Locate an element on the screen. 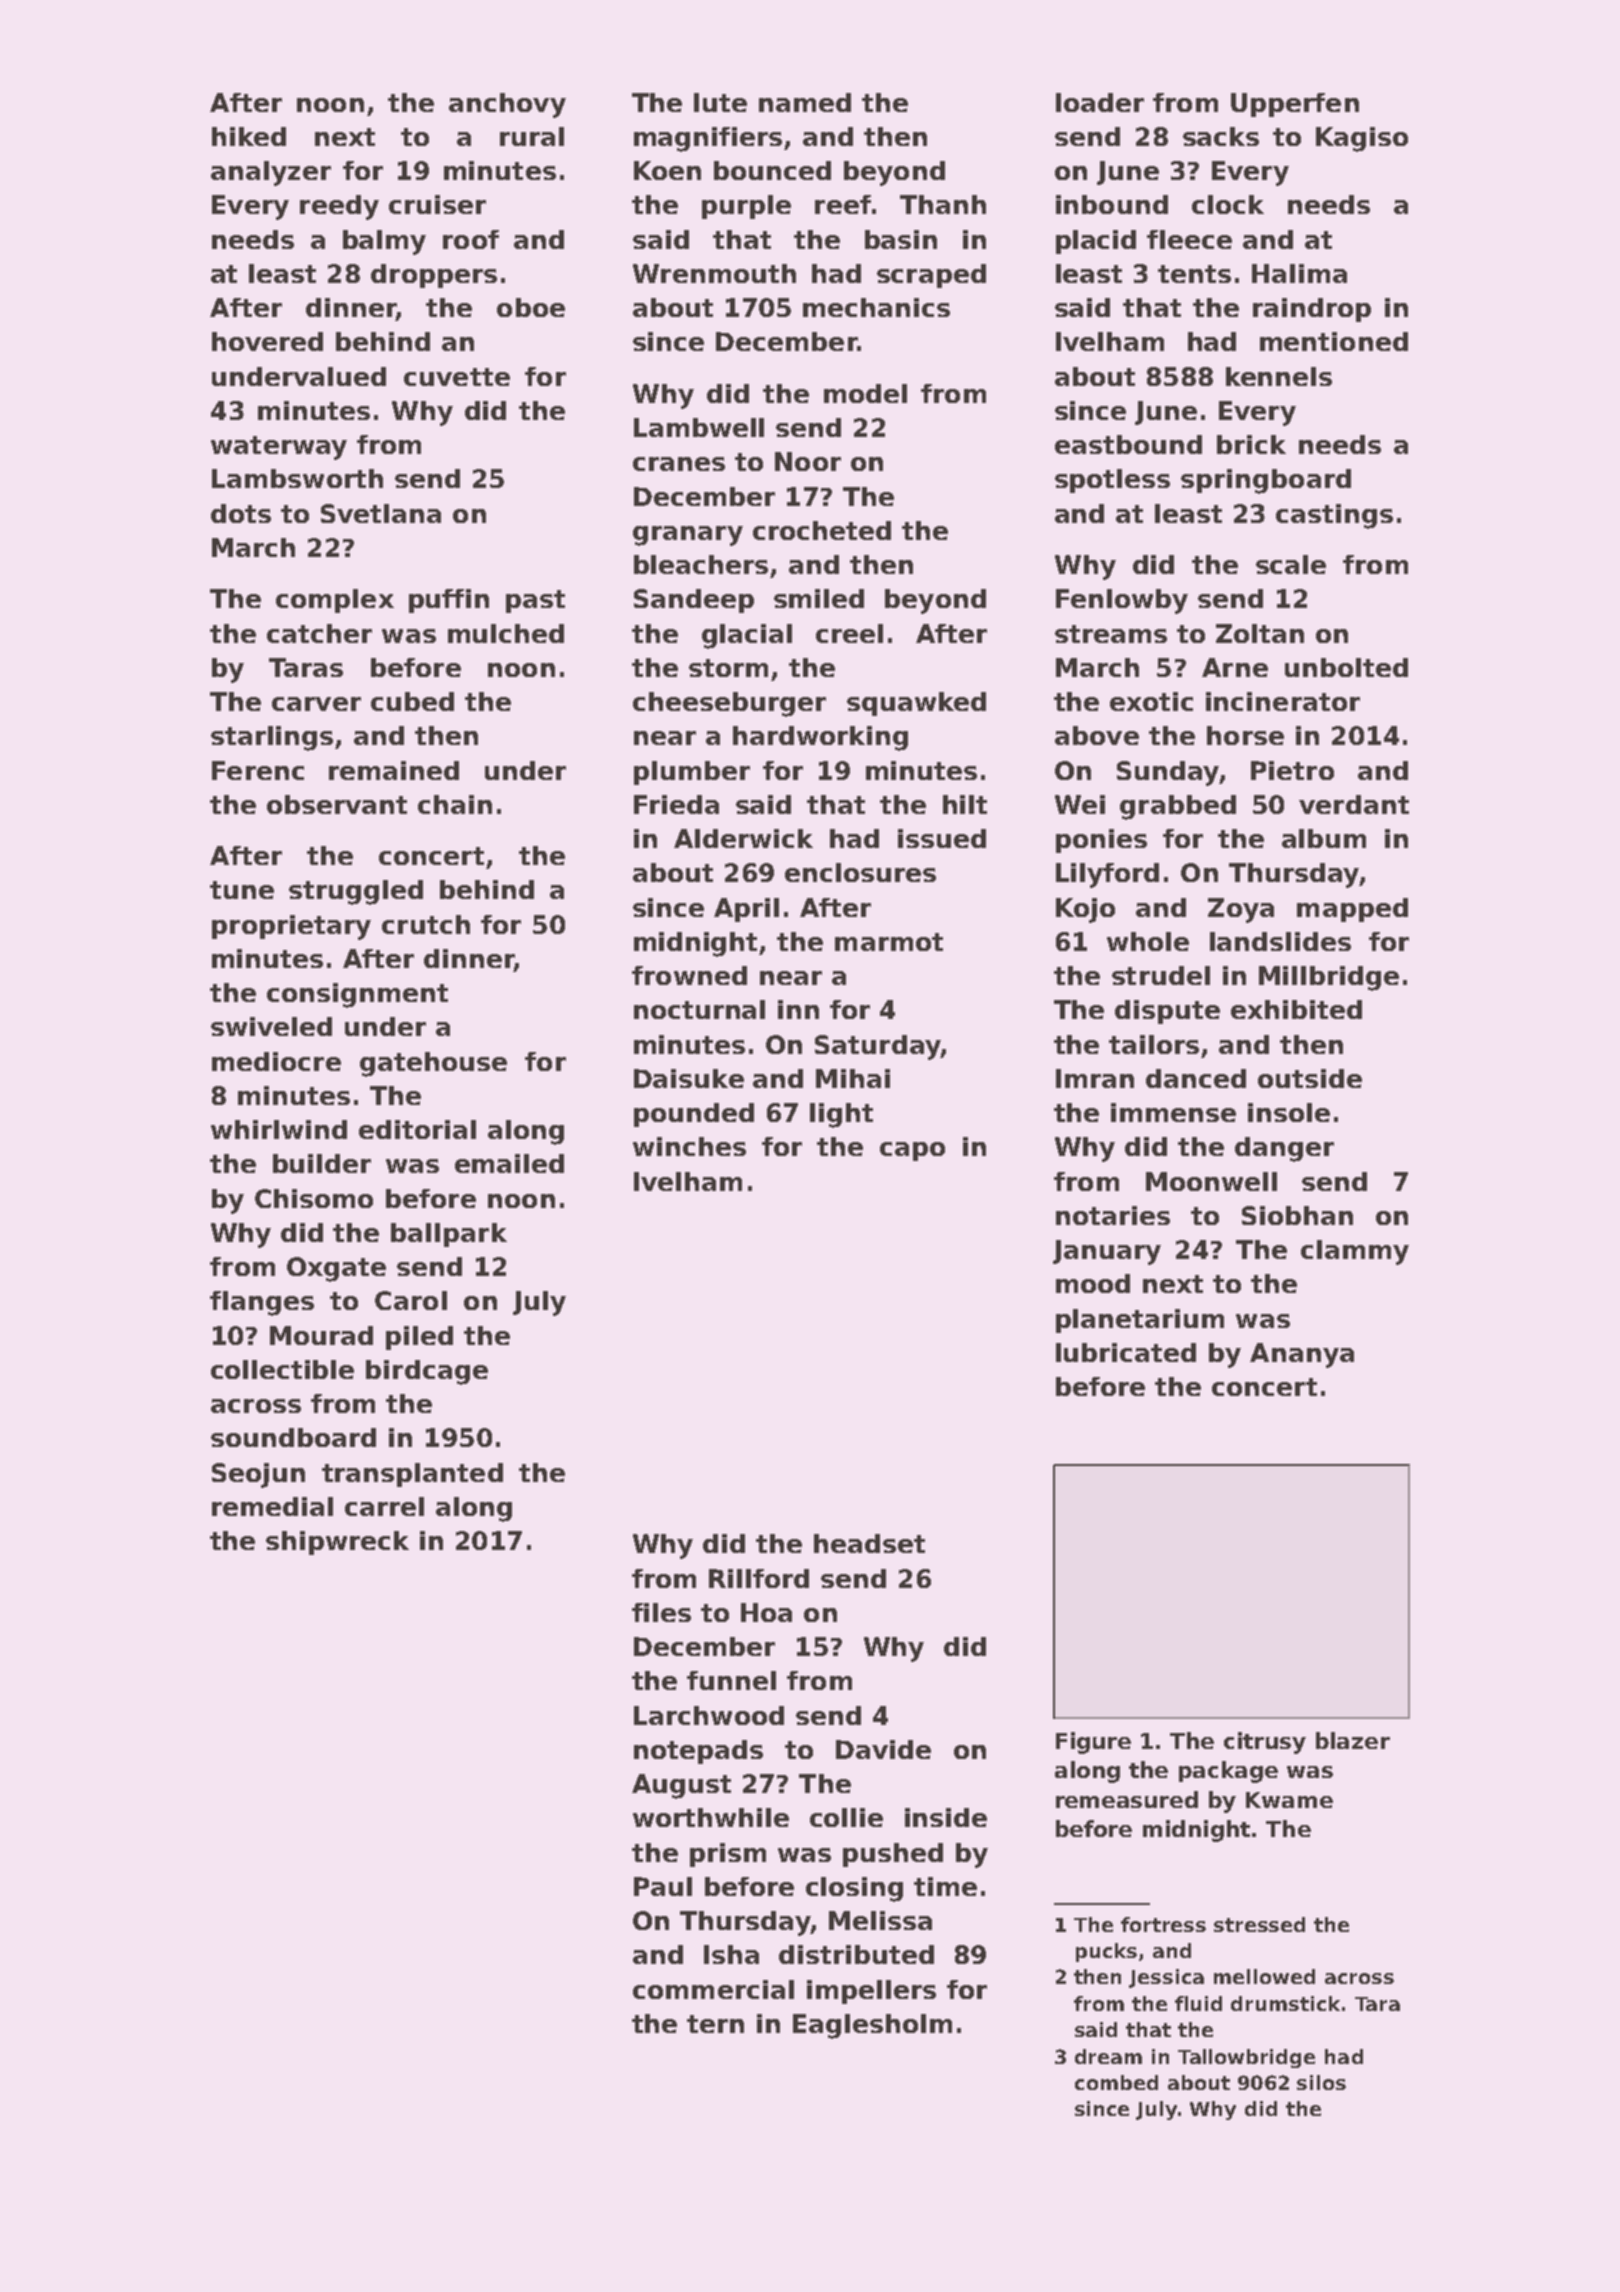  Wrenmouth is located at coordinates (714, 273).
